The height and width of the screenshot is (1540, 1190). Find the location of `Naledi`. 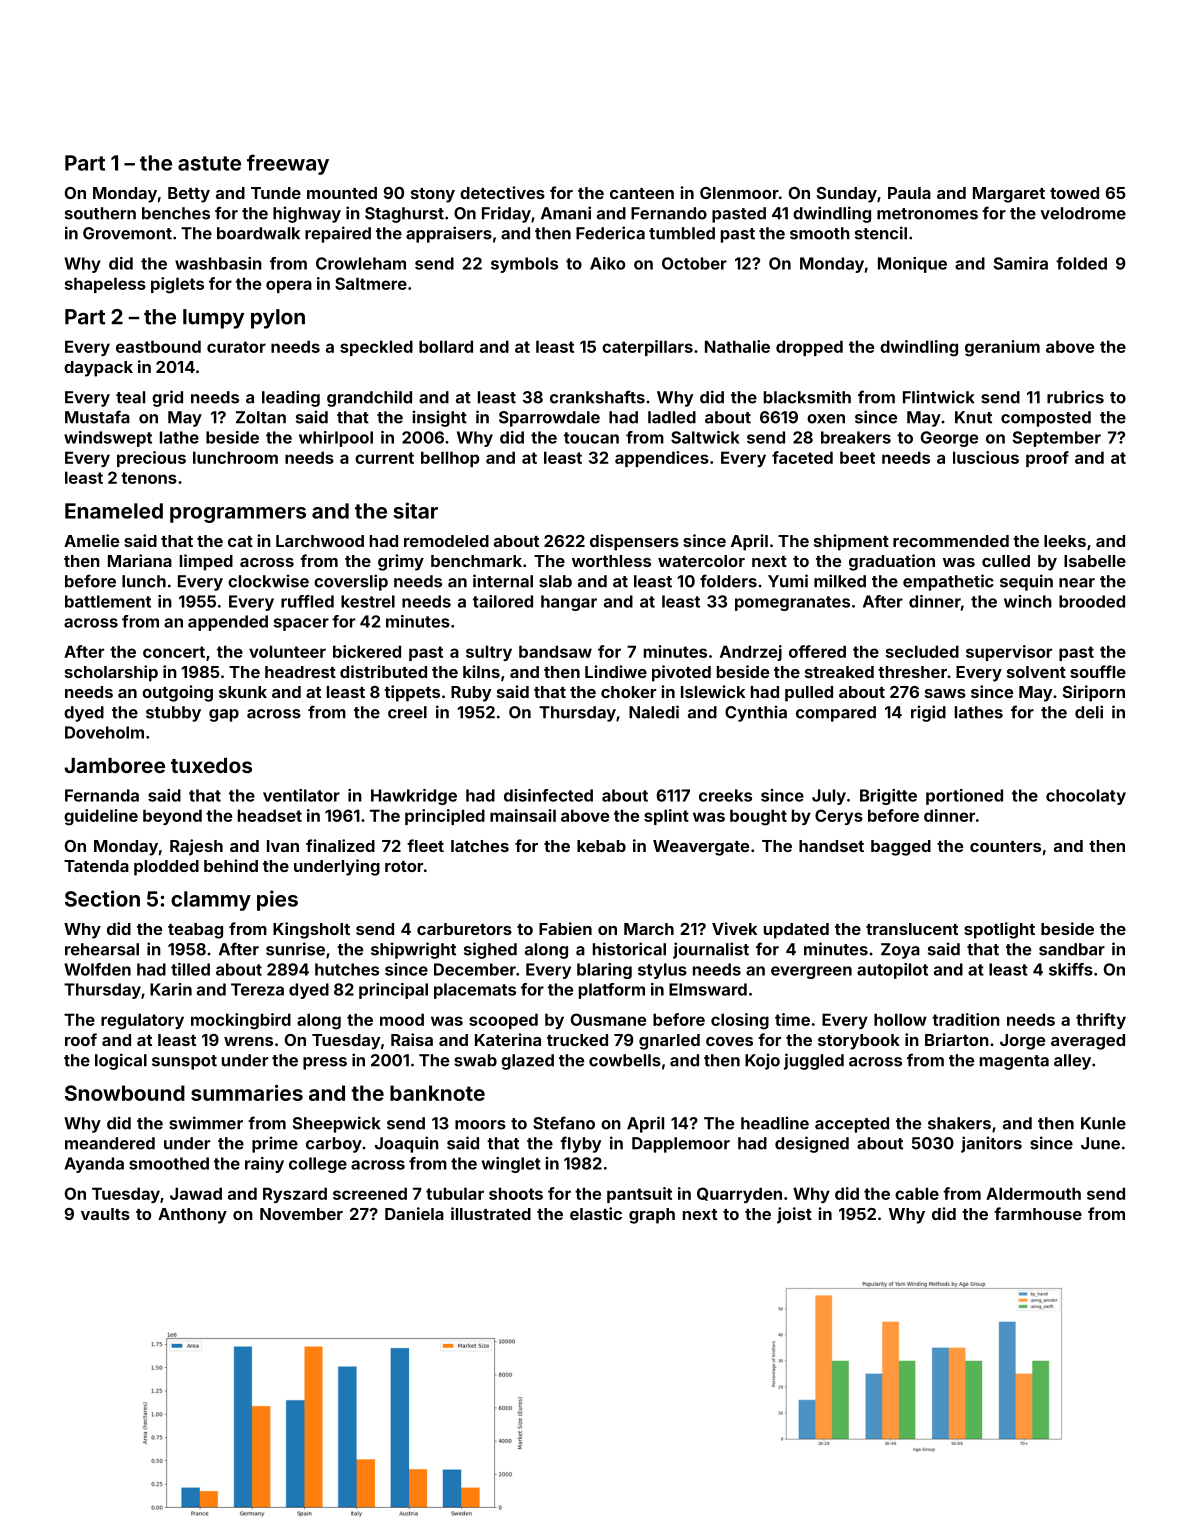

Naledi is located at coordinates (654, 712).
